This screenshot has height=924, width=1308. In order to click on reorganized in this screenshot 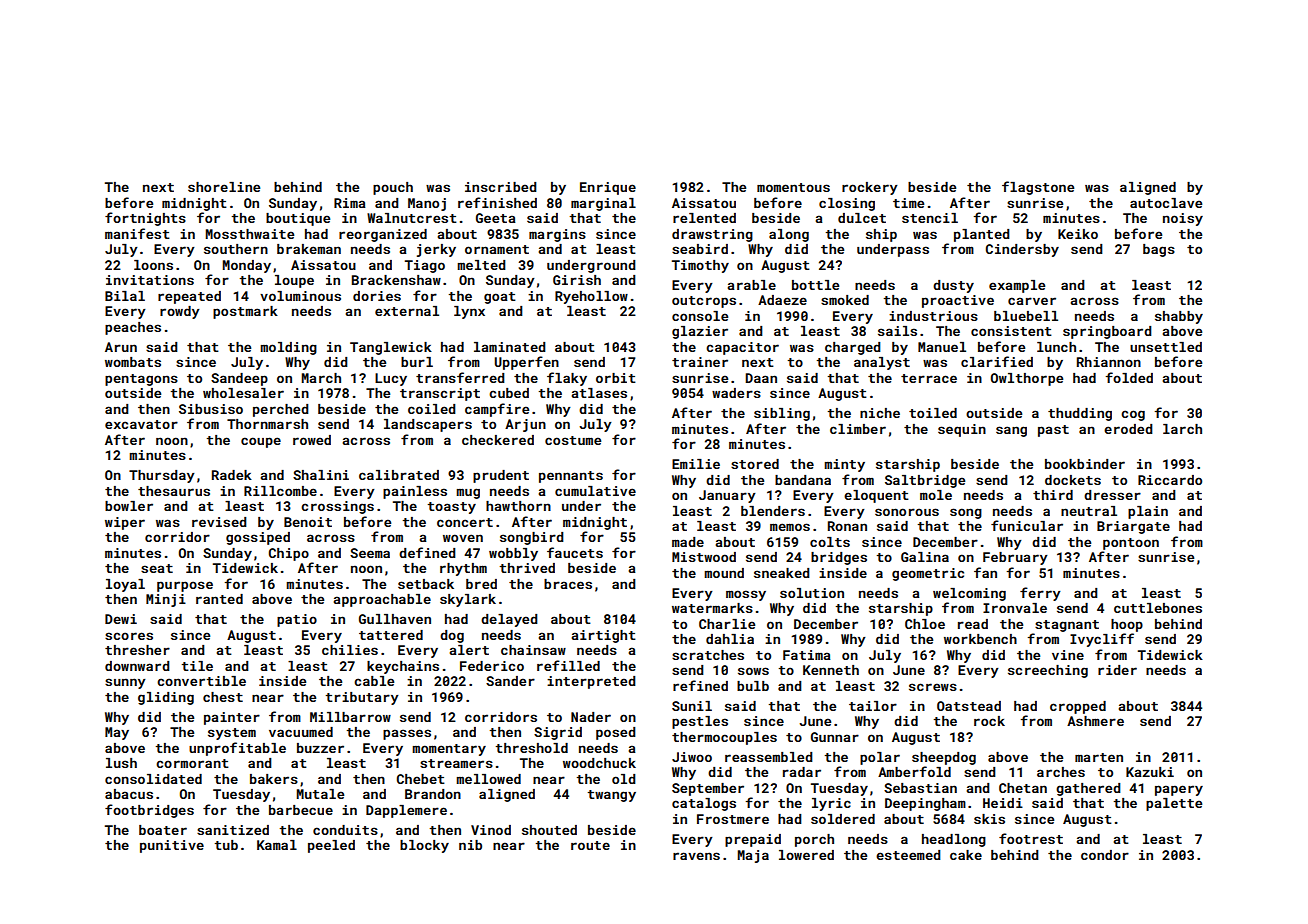, I will do `click(383, 235)`.
